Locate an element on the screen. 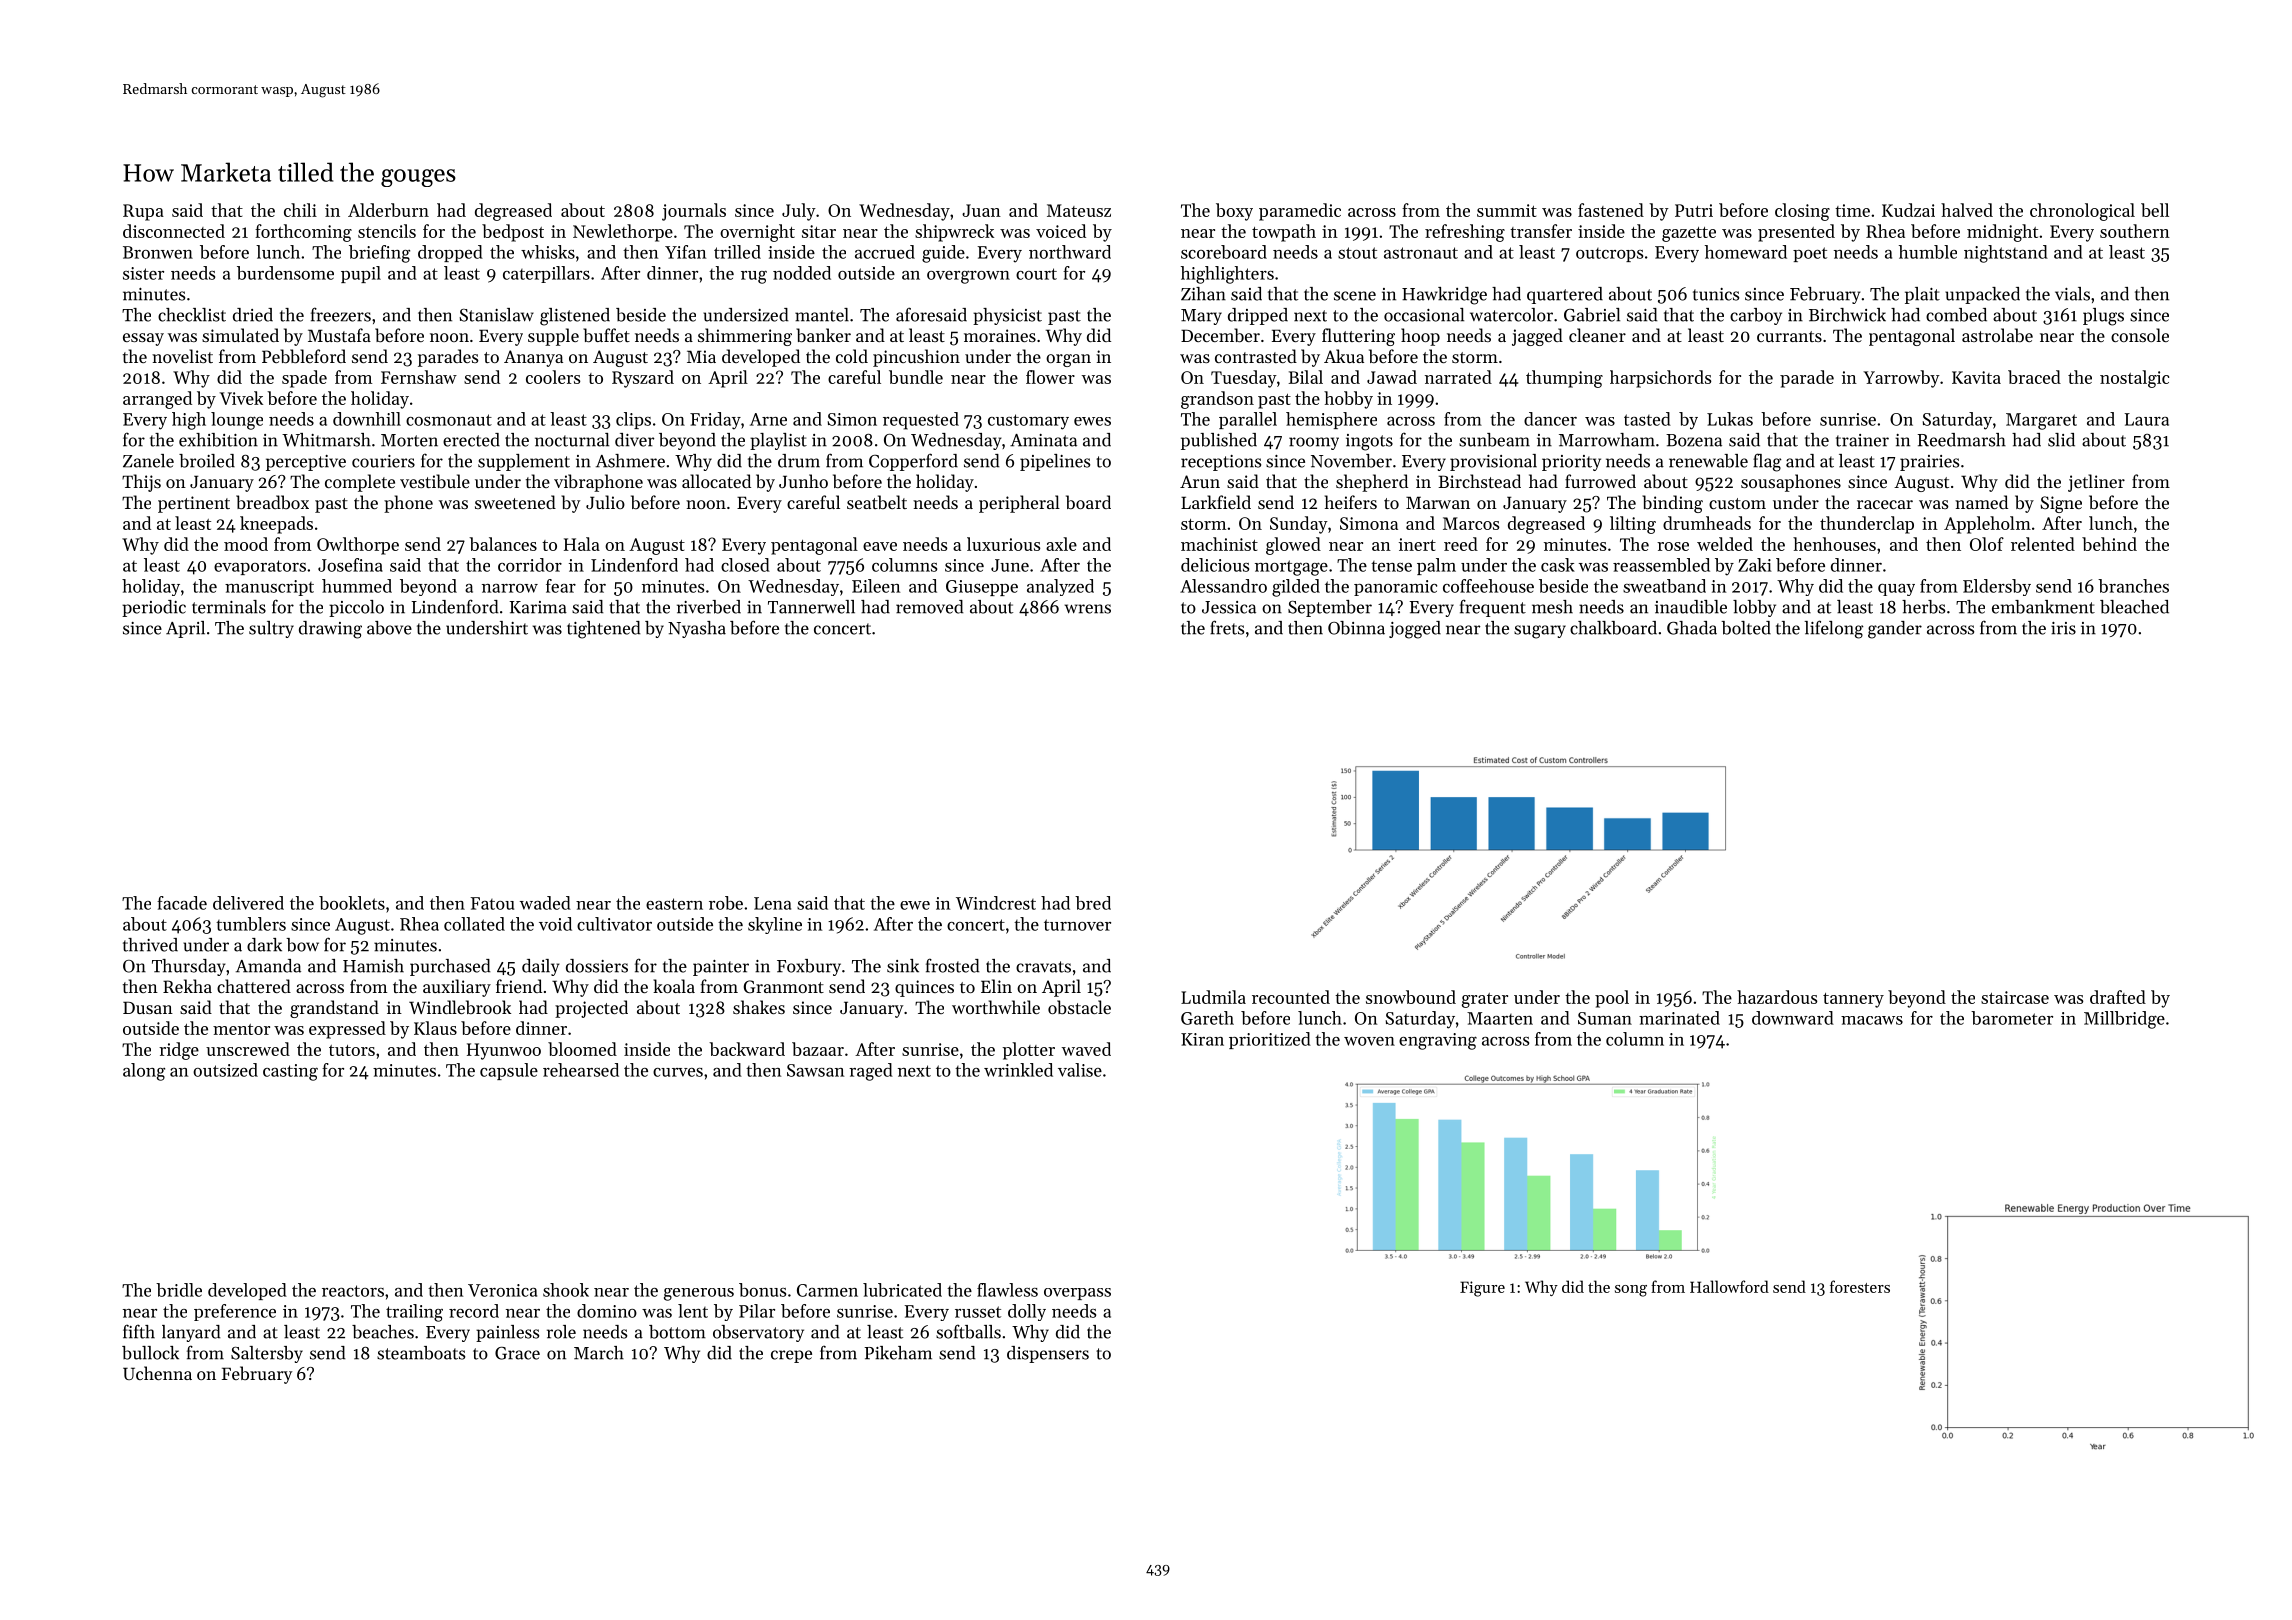 This screenshot has height=1620, width=2292. Marrowham is located at coordinates (1607, 440).
